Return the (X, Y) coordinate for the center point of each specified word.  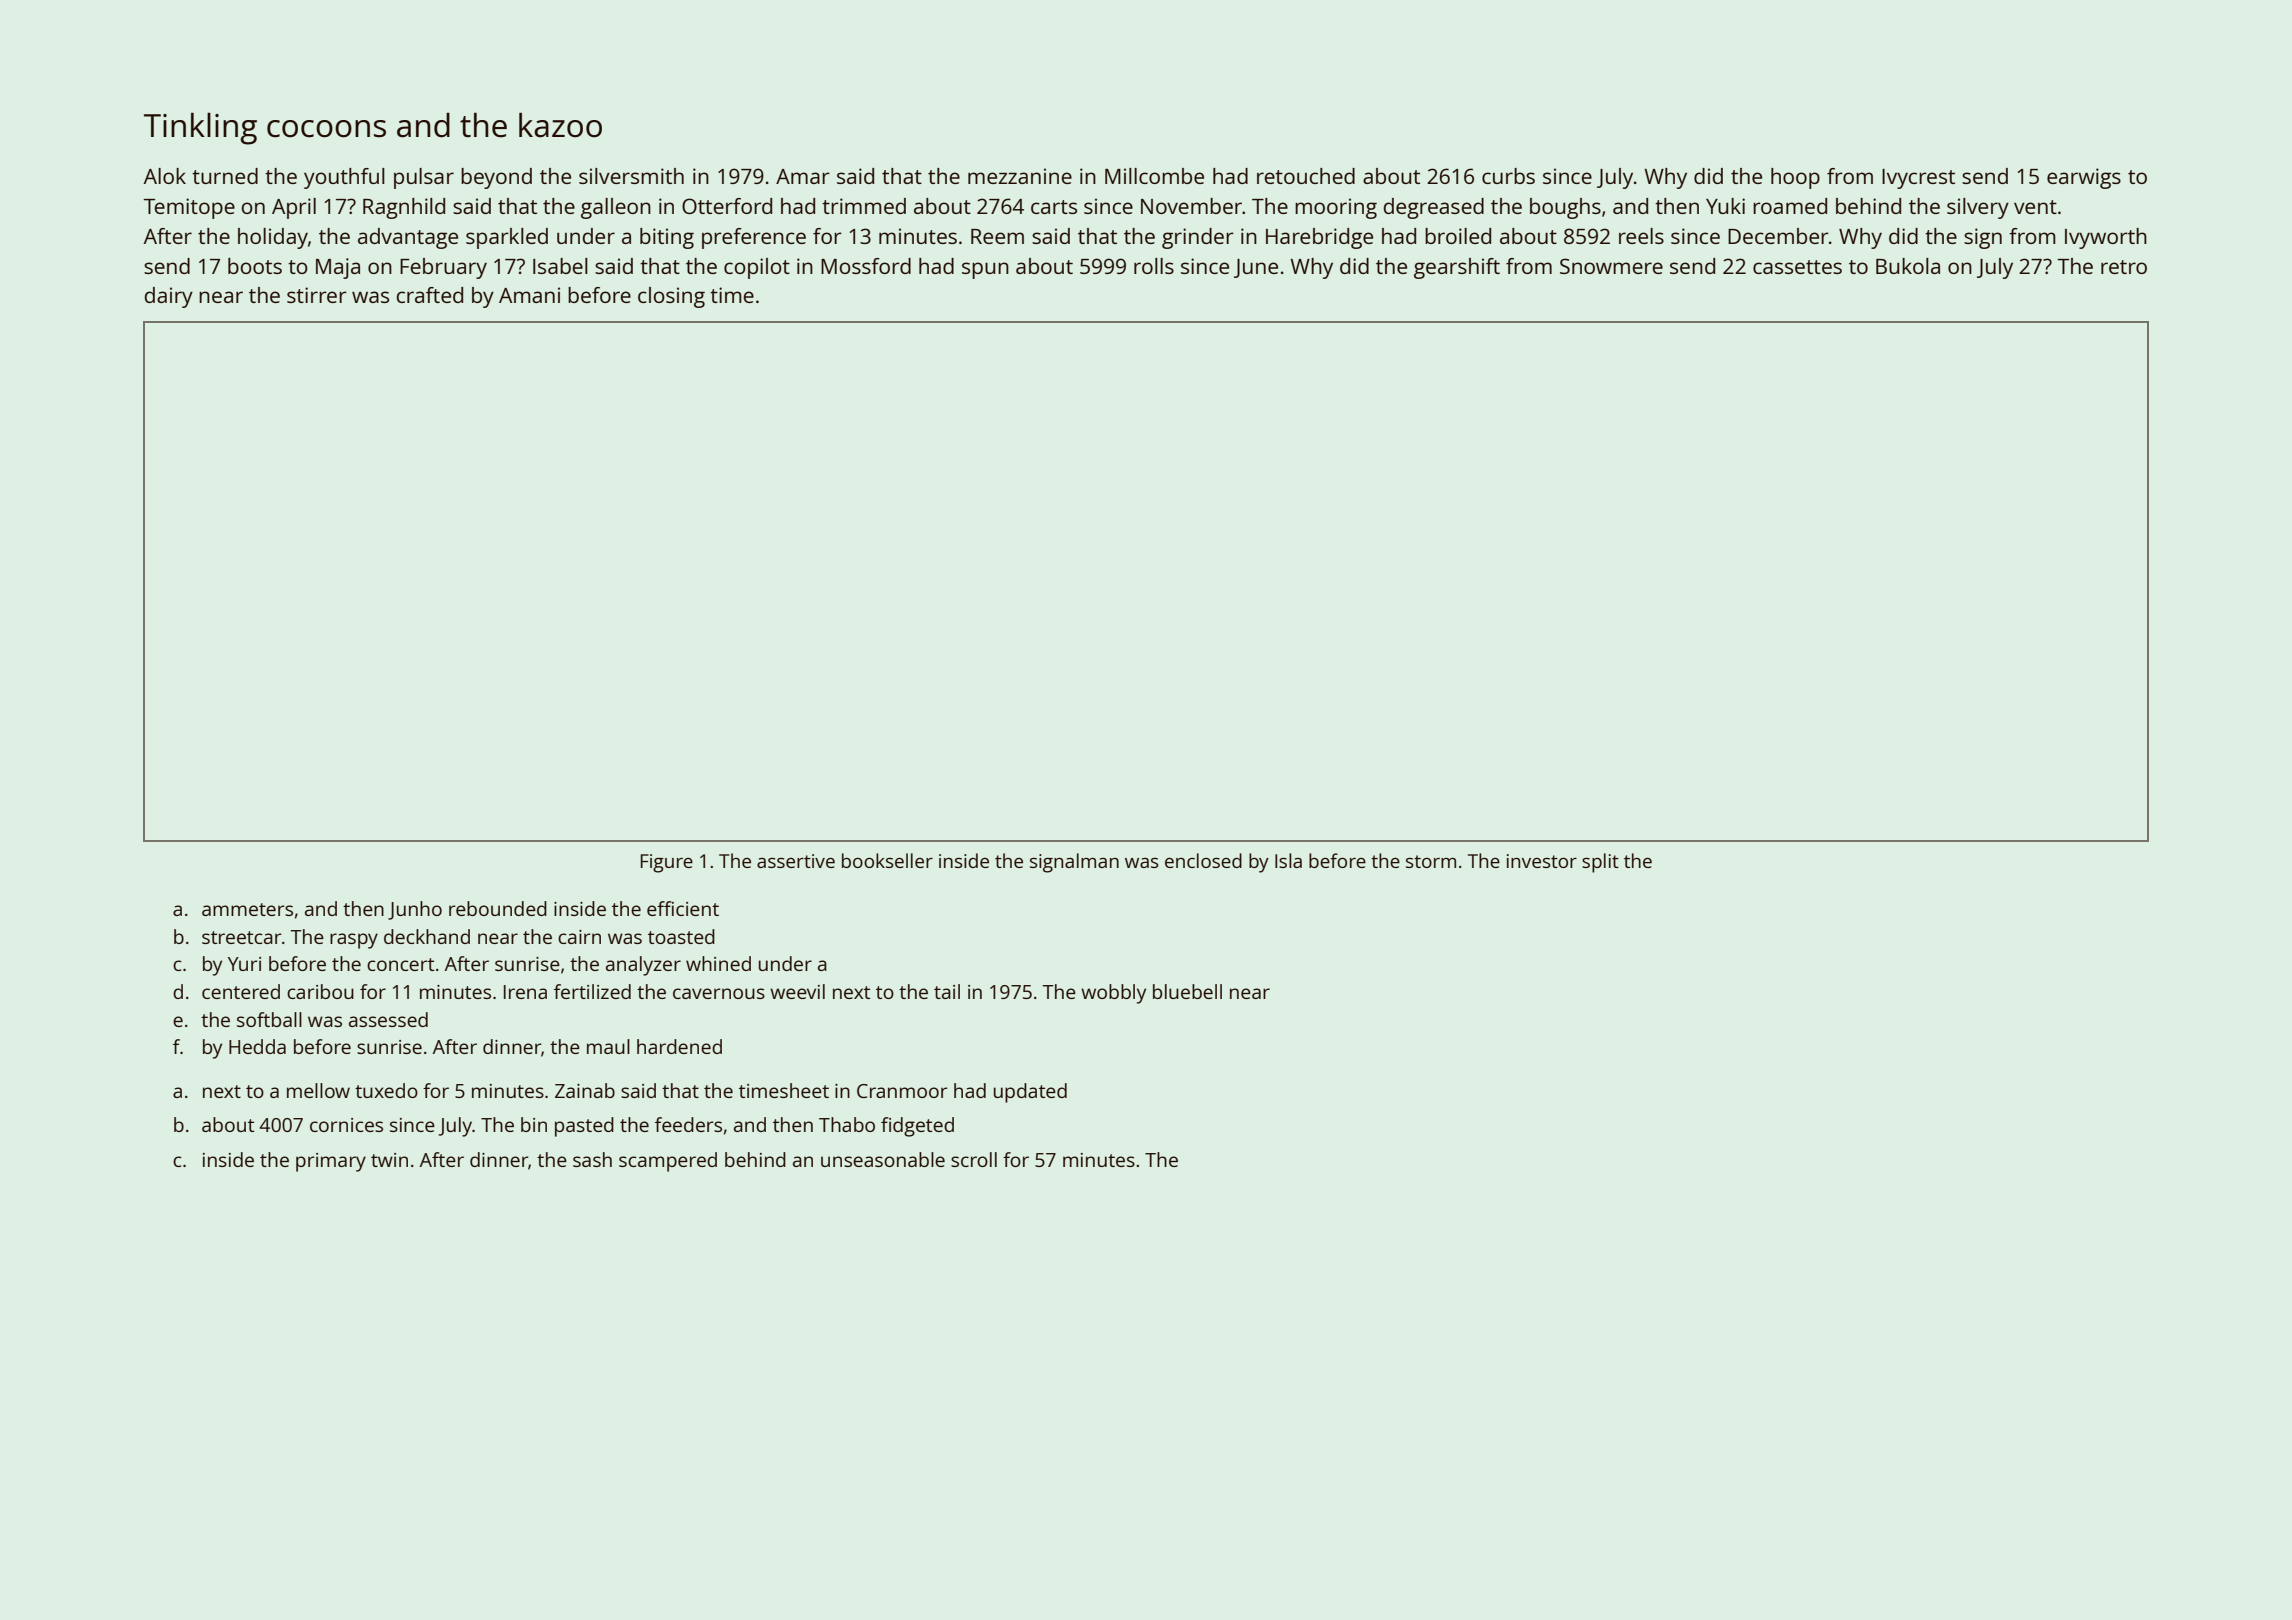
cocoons (326, 129)
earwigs (2084, 178)
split (1600, 863)
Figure (667, 863)
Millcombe (1154, 176)
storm (1431, 861)
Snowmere (1611, 266)
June (1256, 268)
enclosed (1203, 860)
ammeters (247, 909)
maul (608, 1046)
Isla (1288, 860)
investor (1542, 861)
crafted (429, 295)
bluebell (1187, 991)
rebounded (498, 908)
